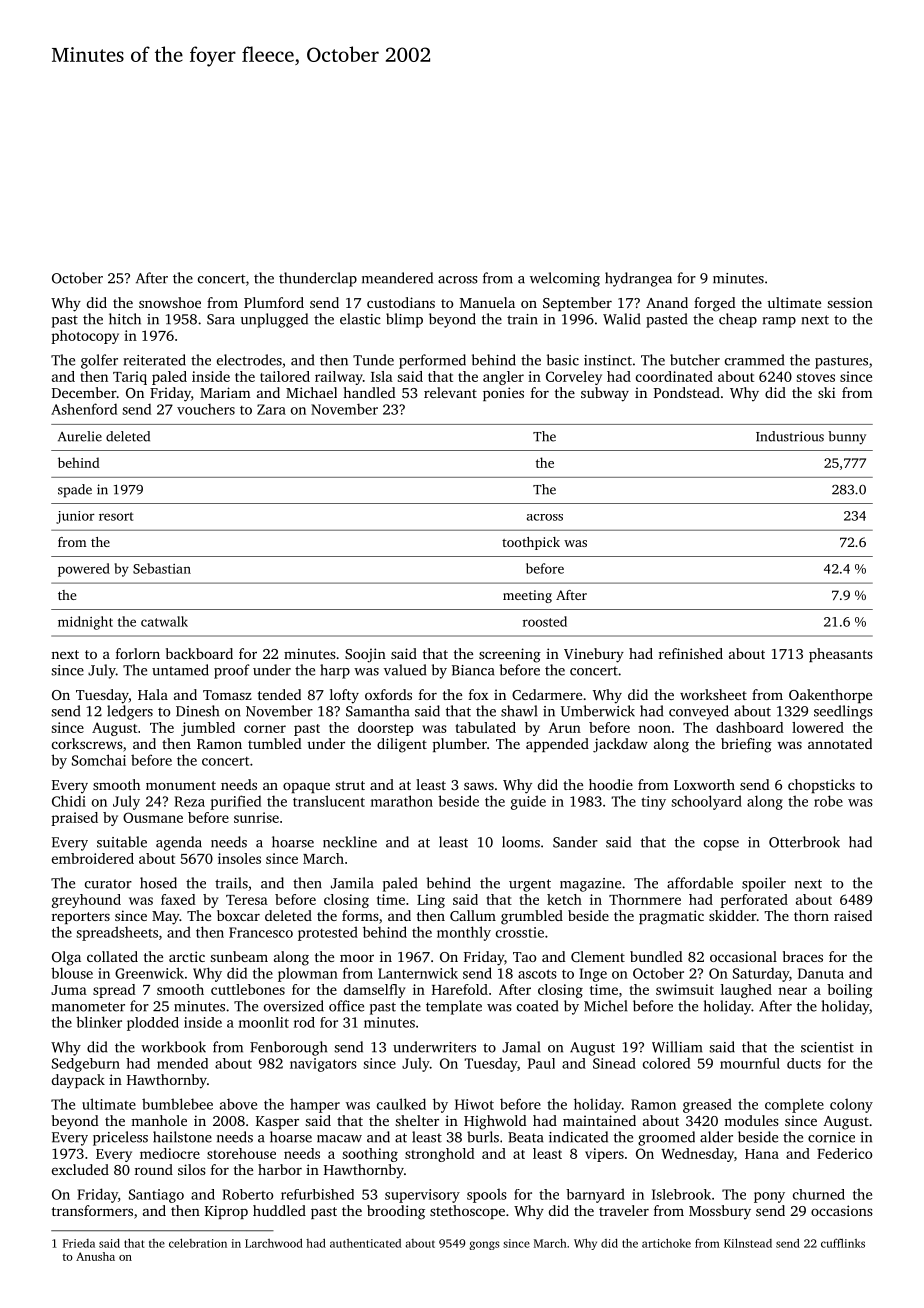  I want to click on midnight, so click(85, 623).
